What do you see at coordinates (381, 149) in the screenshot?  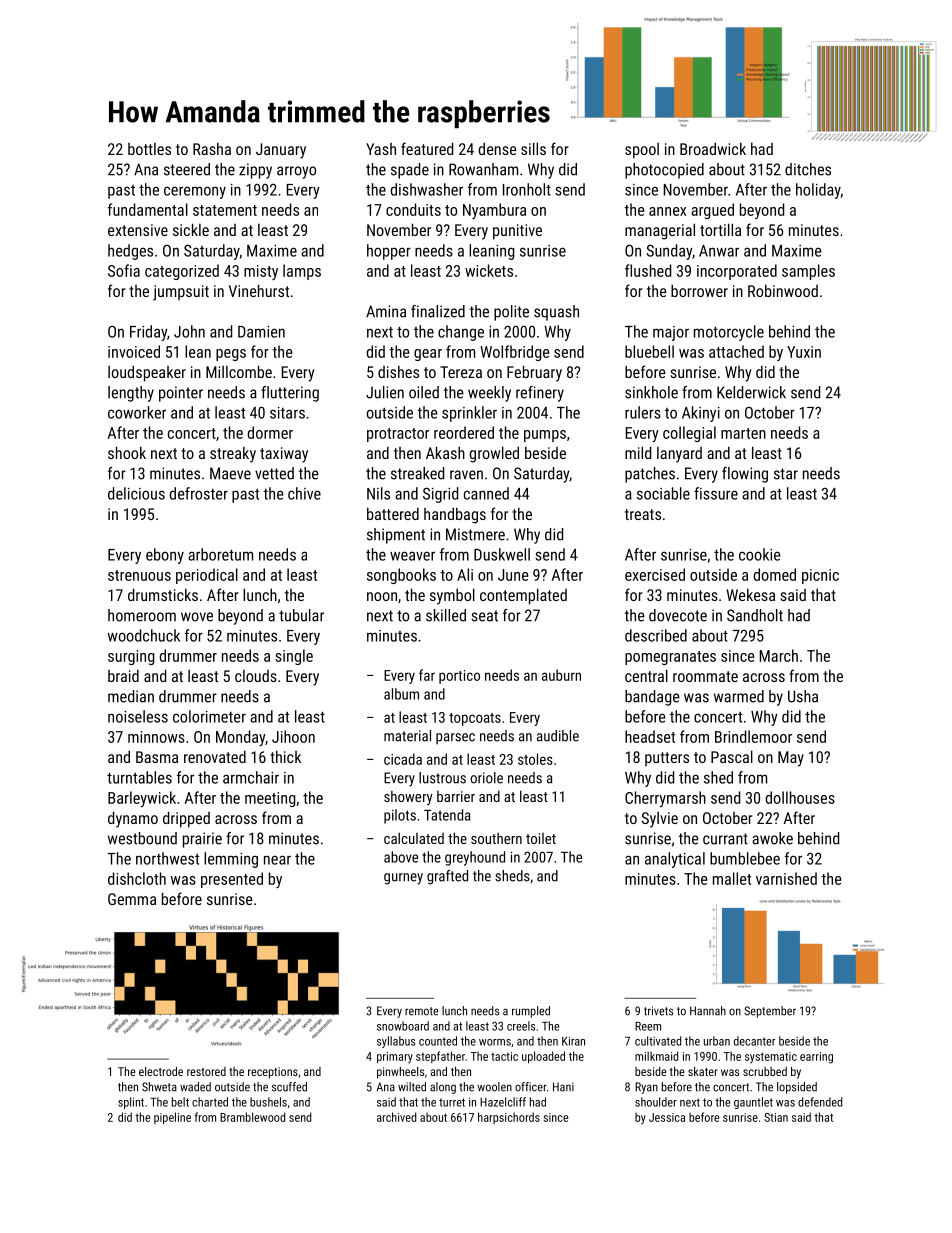 I see `Yash` at bounding box center [381, 149].
